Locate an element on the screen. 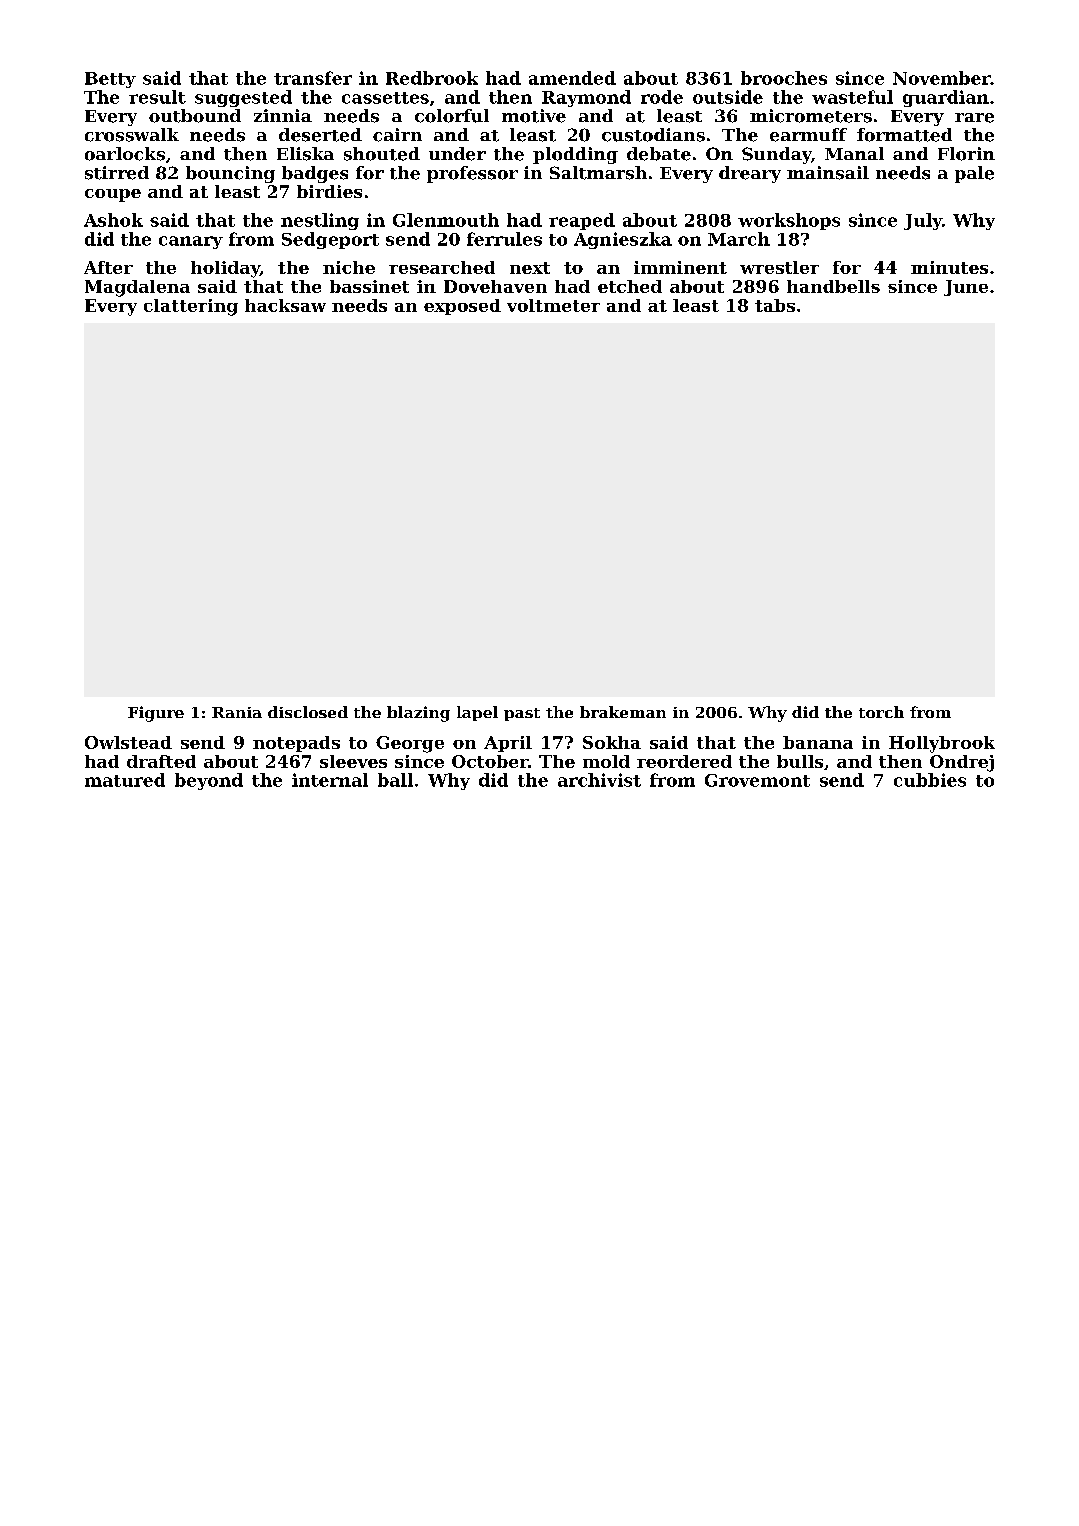 The width and height of the screenshot is (1079, 1526). exposed is located at coordinates (462, 307).
